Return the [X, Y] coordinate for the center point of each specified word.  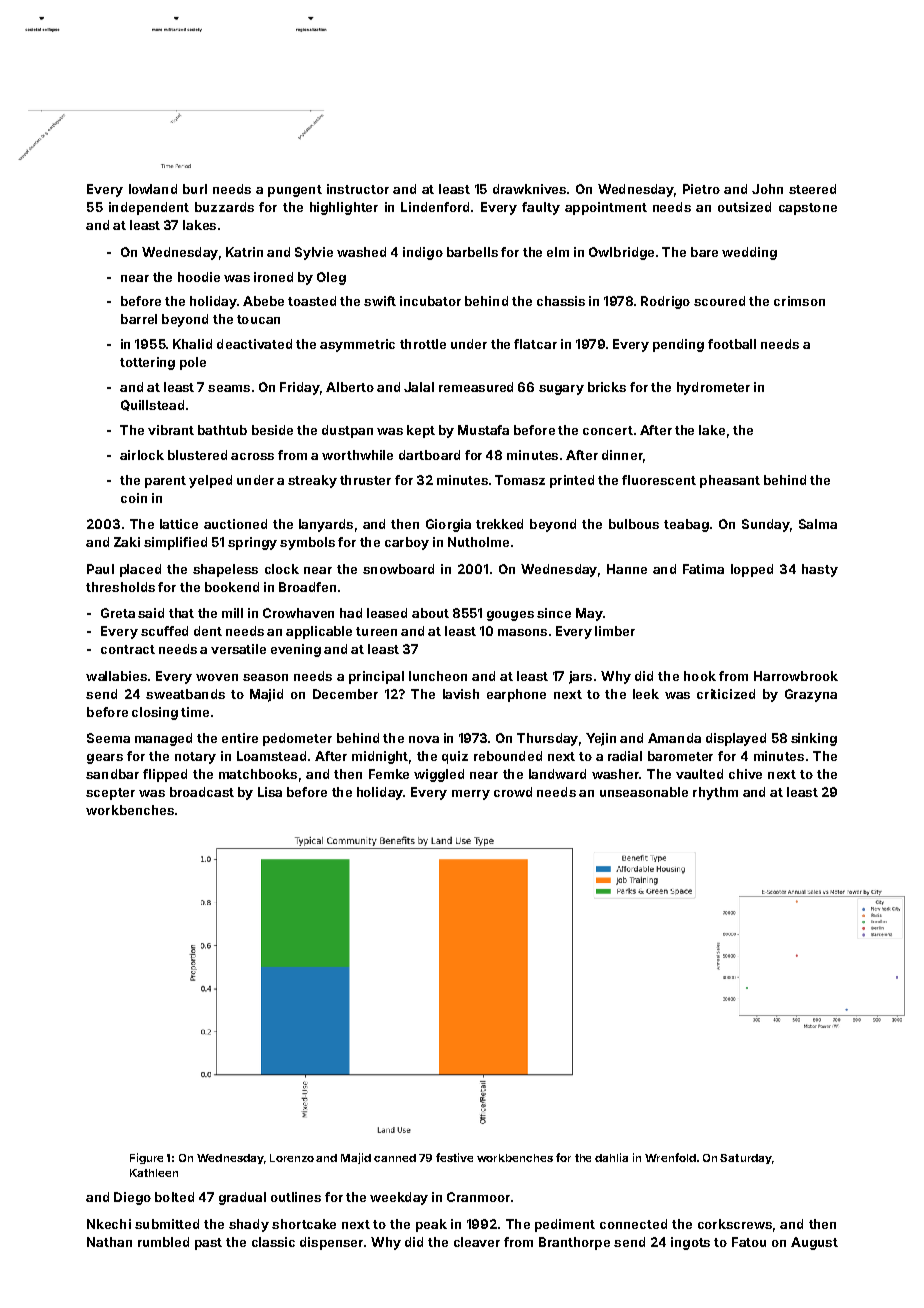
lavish [461, 694]
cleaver [477, 1242]
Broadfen [307, 587]
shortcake [304, 1224]
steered [812, 189]
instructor [358, 189]
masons [522, 632]
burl [195, 189]
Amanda [674, 738]
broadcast [202, 792]
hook [700, 676]
